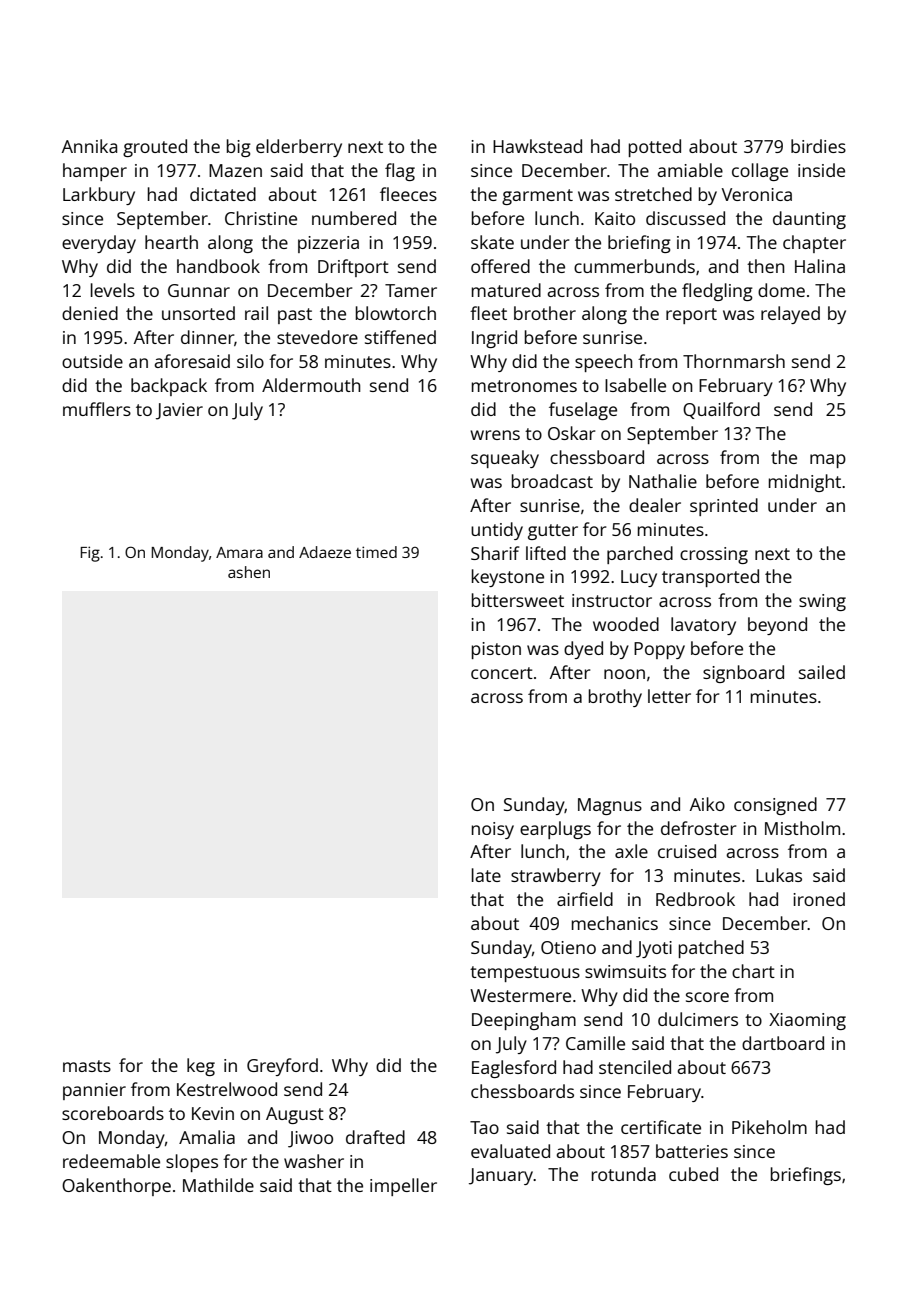 This screenshot has height=1316, width=908. I want to click on Larkbury, so click(99, 196).
